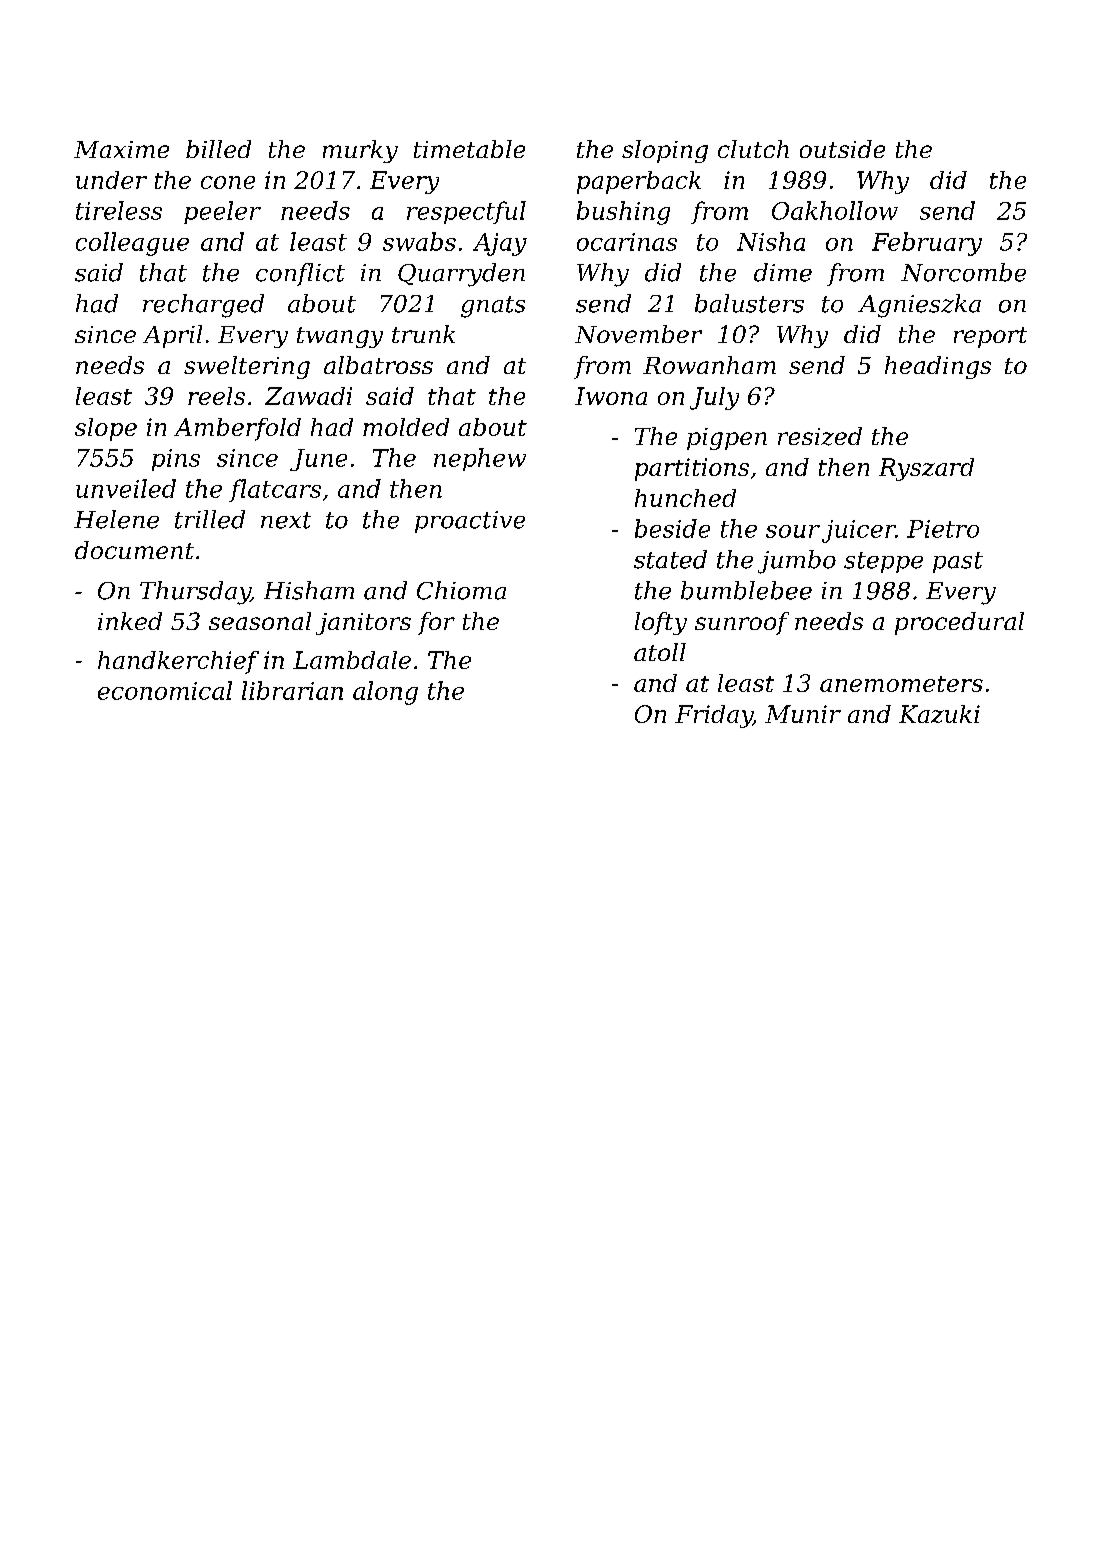 This screenshot has height=1565, width=1102. What do you see at coordinates (360, 151) in the screenshot?
I see `murky` at bounding box center [360, 151].
